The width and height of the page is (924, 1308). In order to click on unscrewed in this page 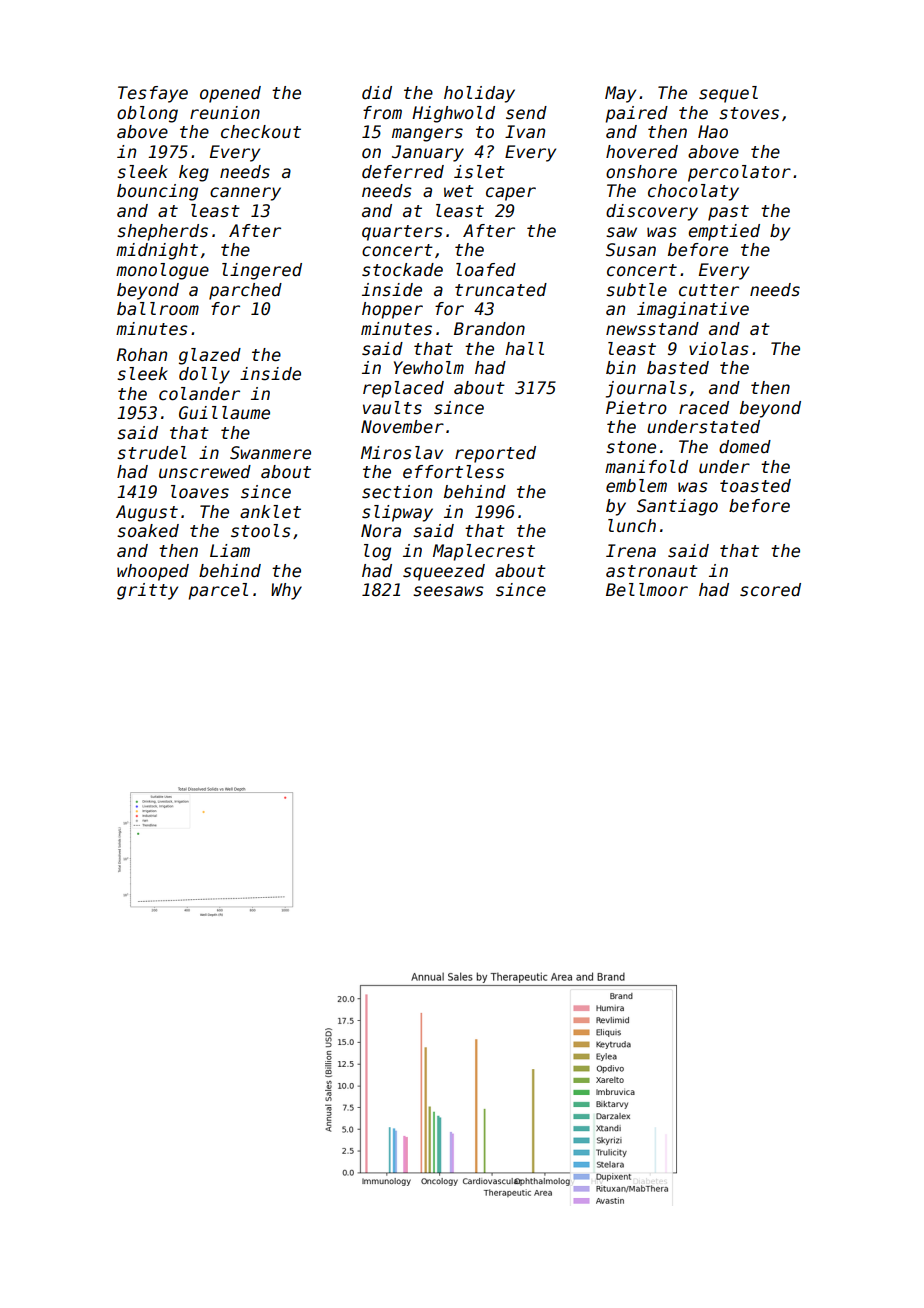, I will do `click(205, 472)`.
